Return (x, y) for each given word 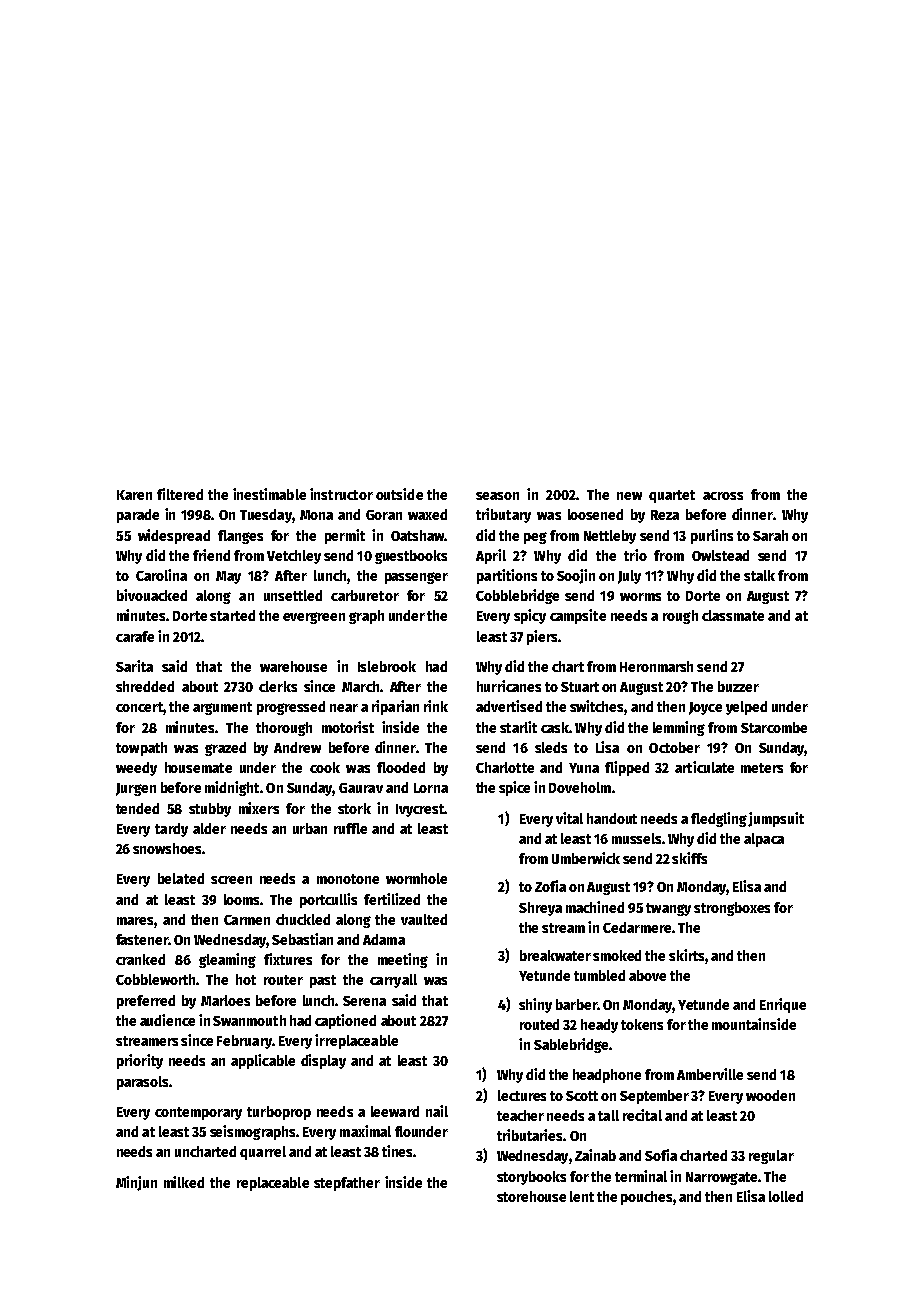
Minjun (136, 1183)
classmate (733, 615)
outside (399, 494)
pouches (646, 1198)
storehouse (531, 1196)
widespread (174, 536)
